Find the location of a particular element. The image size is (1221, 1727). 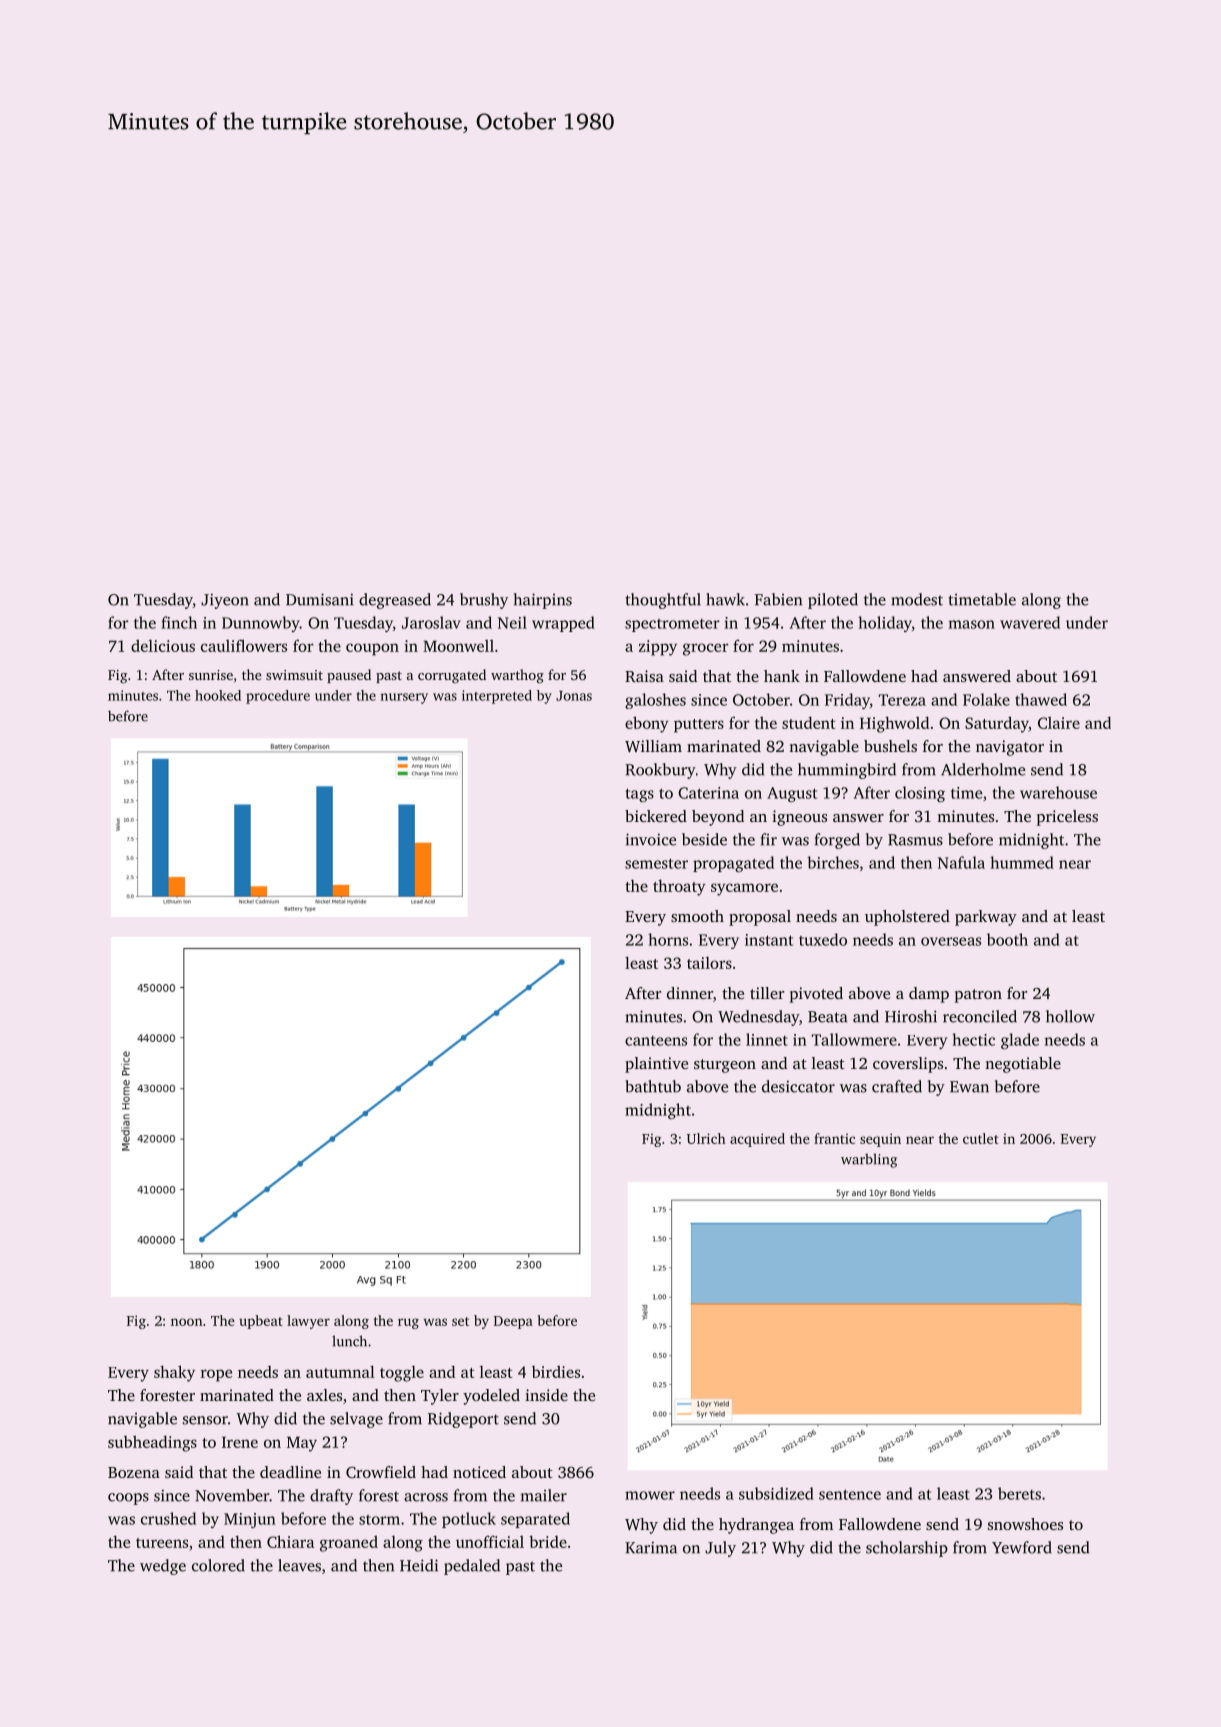

coupon is located at coordinates (372, 649).
